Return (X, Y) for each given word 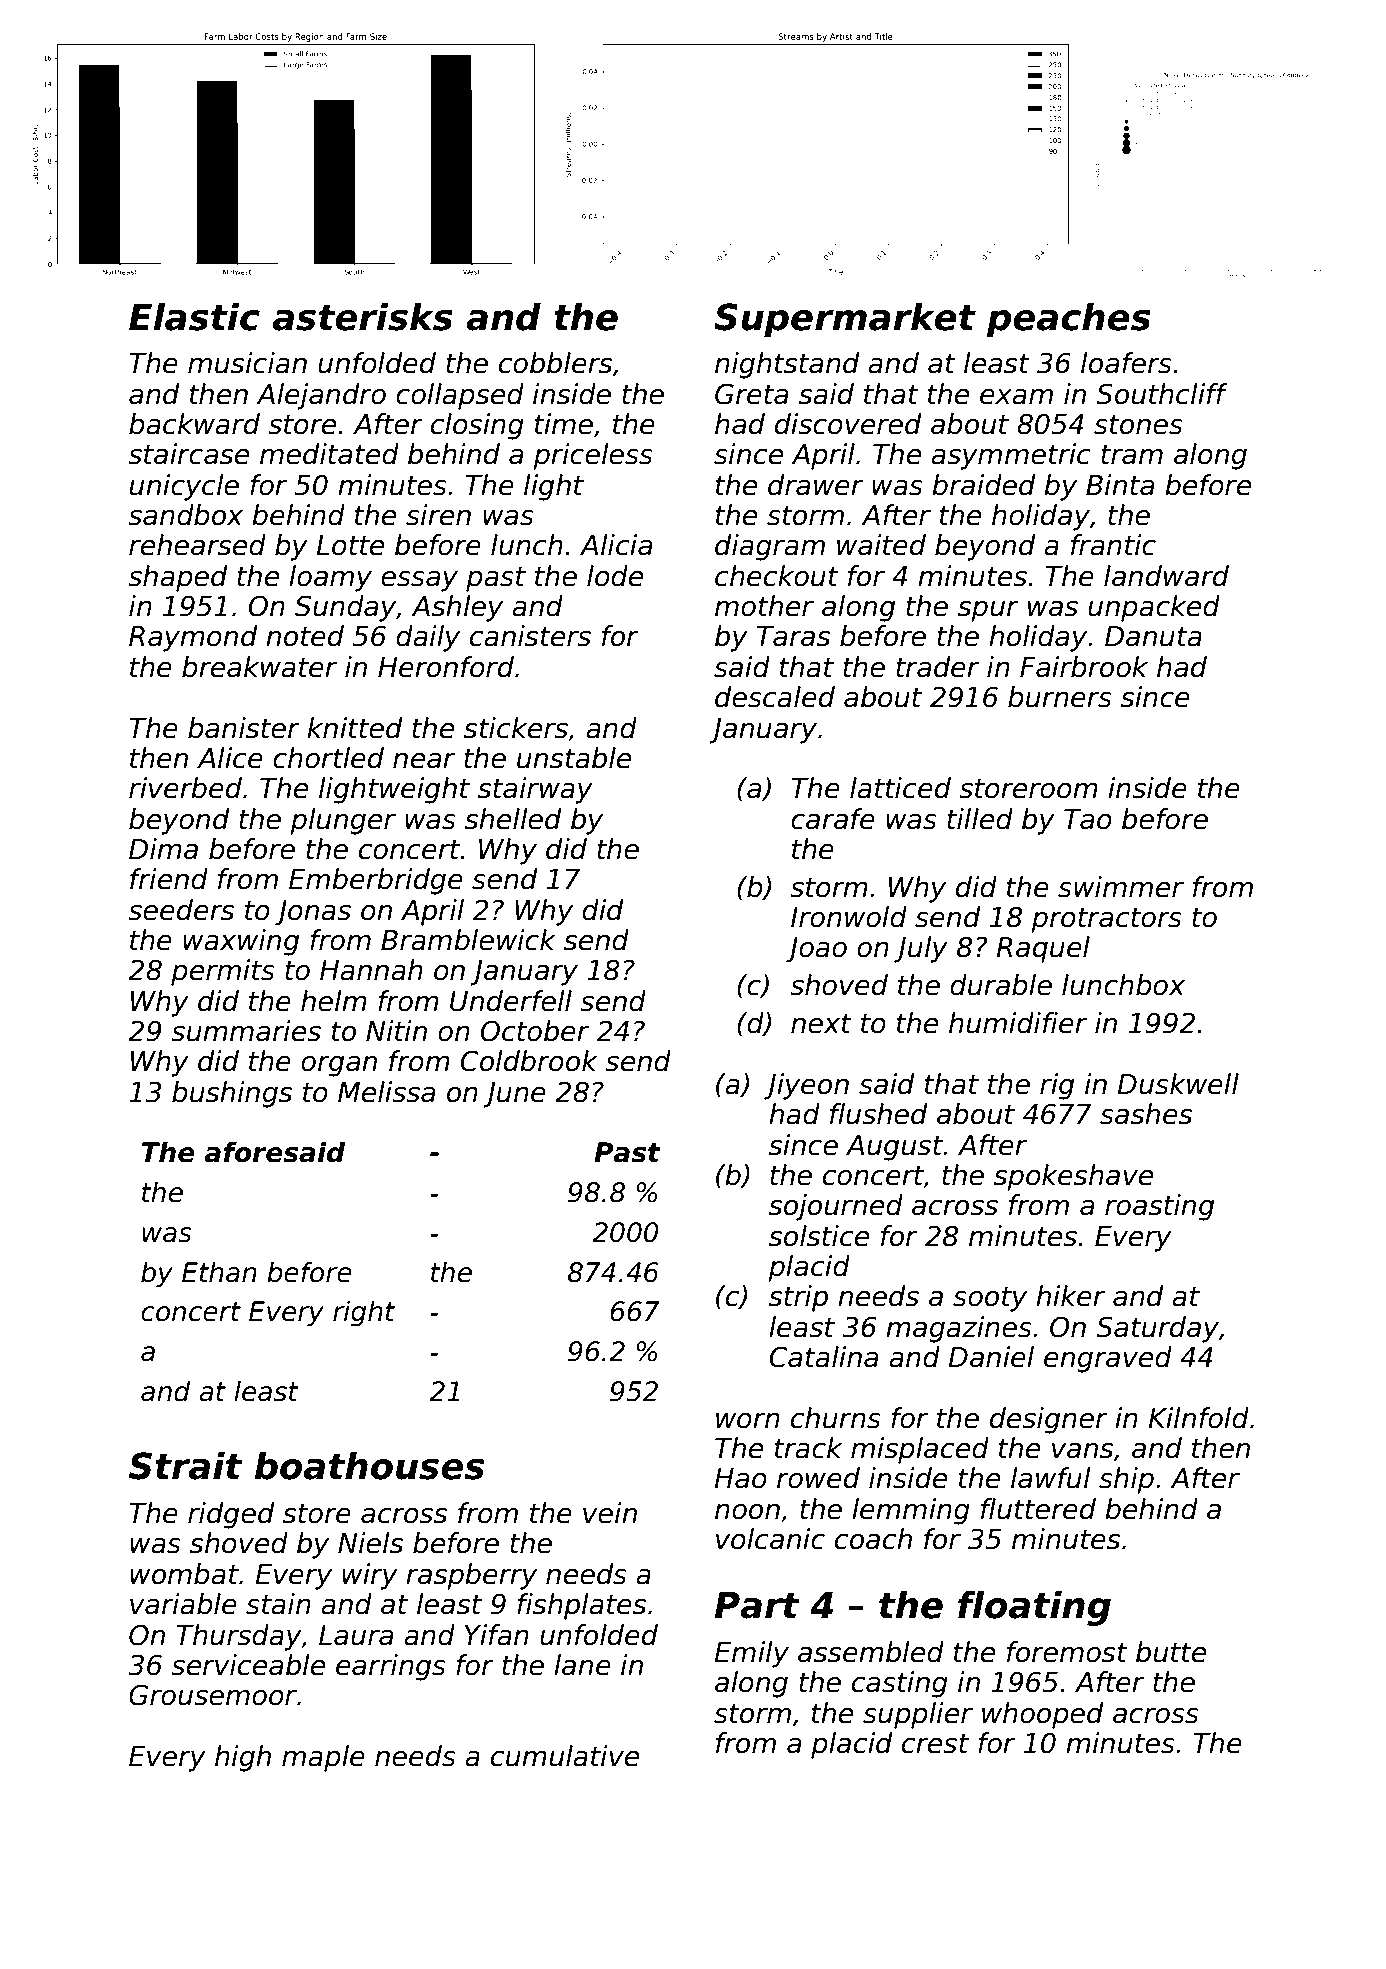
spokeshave (1073, 1177)
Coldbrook (529, 1061)
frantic (1113, 545)
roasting (1159, 1207)
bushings (232, 1094)
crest (935, 1744)
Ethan (219, 1272)
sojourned (836, 1207)
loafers (1126, 363)
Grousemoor (213, 1695)
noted (305, 636)
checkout (777, 576)
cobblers (555, 363)
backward (194, 424)
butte (1171, 1652)
